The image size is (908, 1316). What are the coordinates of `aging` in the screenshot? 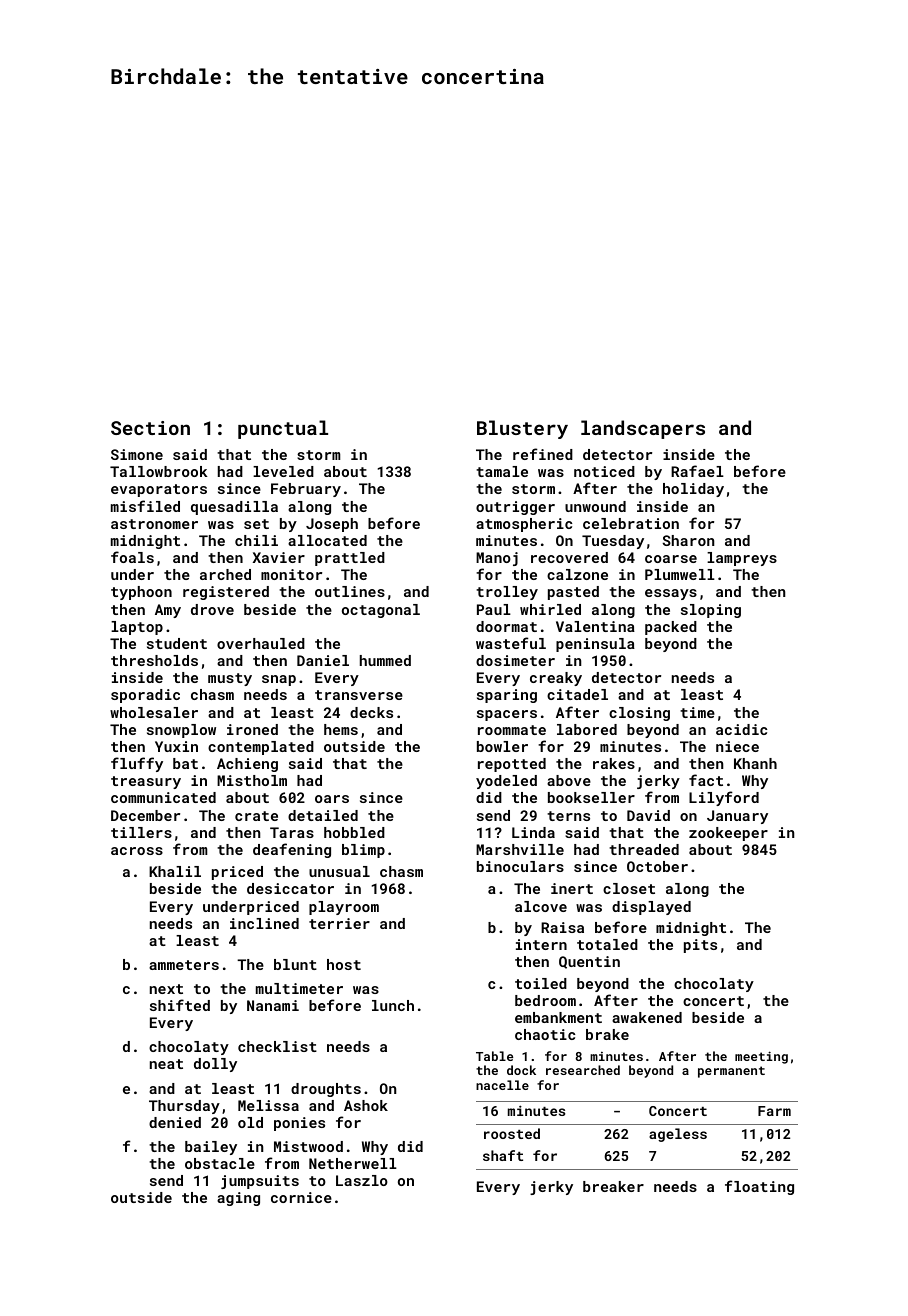 It's located at (238, 1199).
